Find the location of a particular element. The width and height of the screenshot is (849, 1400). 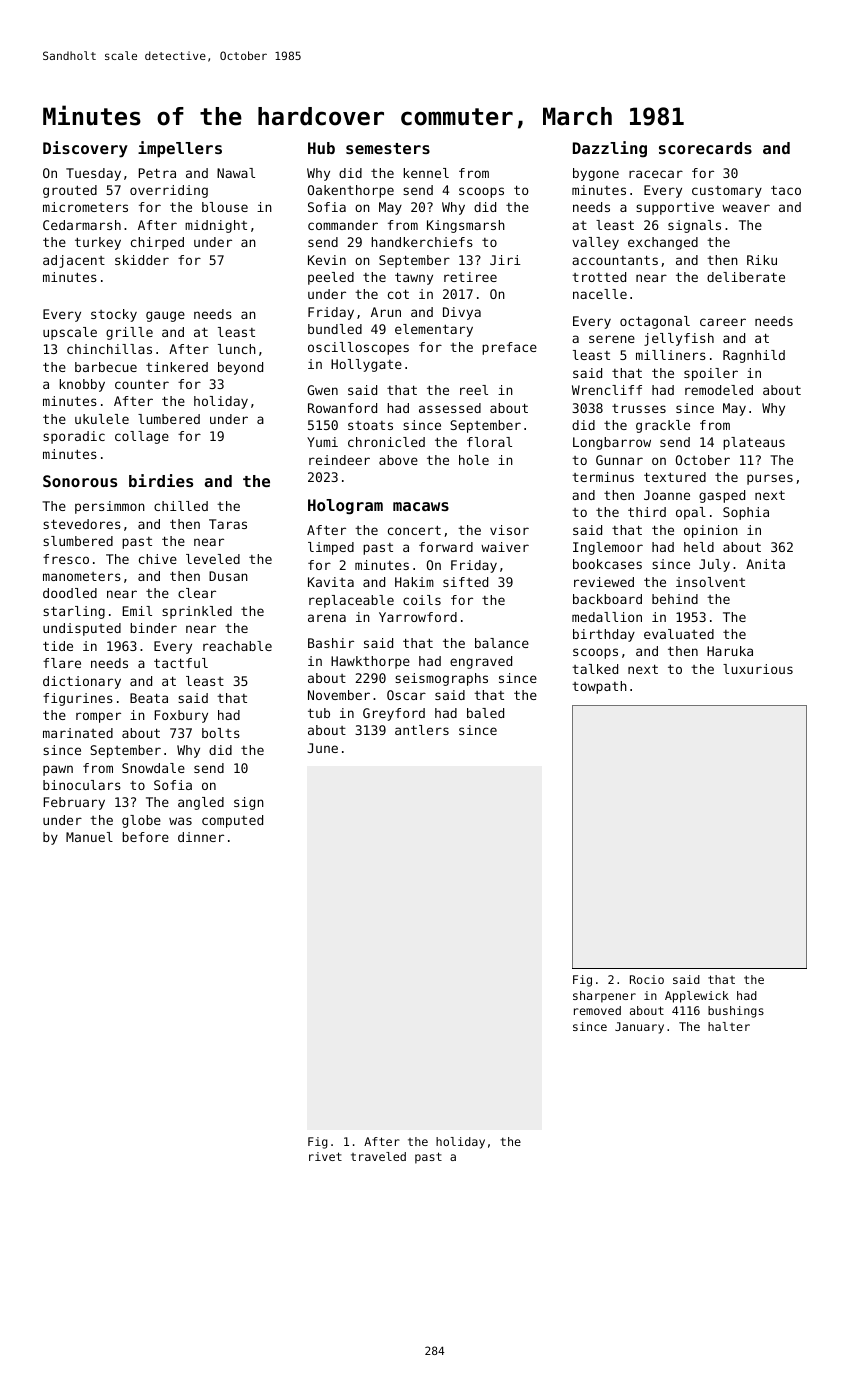

baled is located at coordinates (485, 713).
